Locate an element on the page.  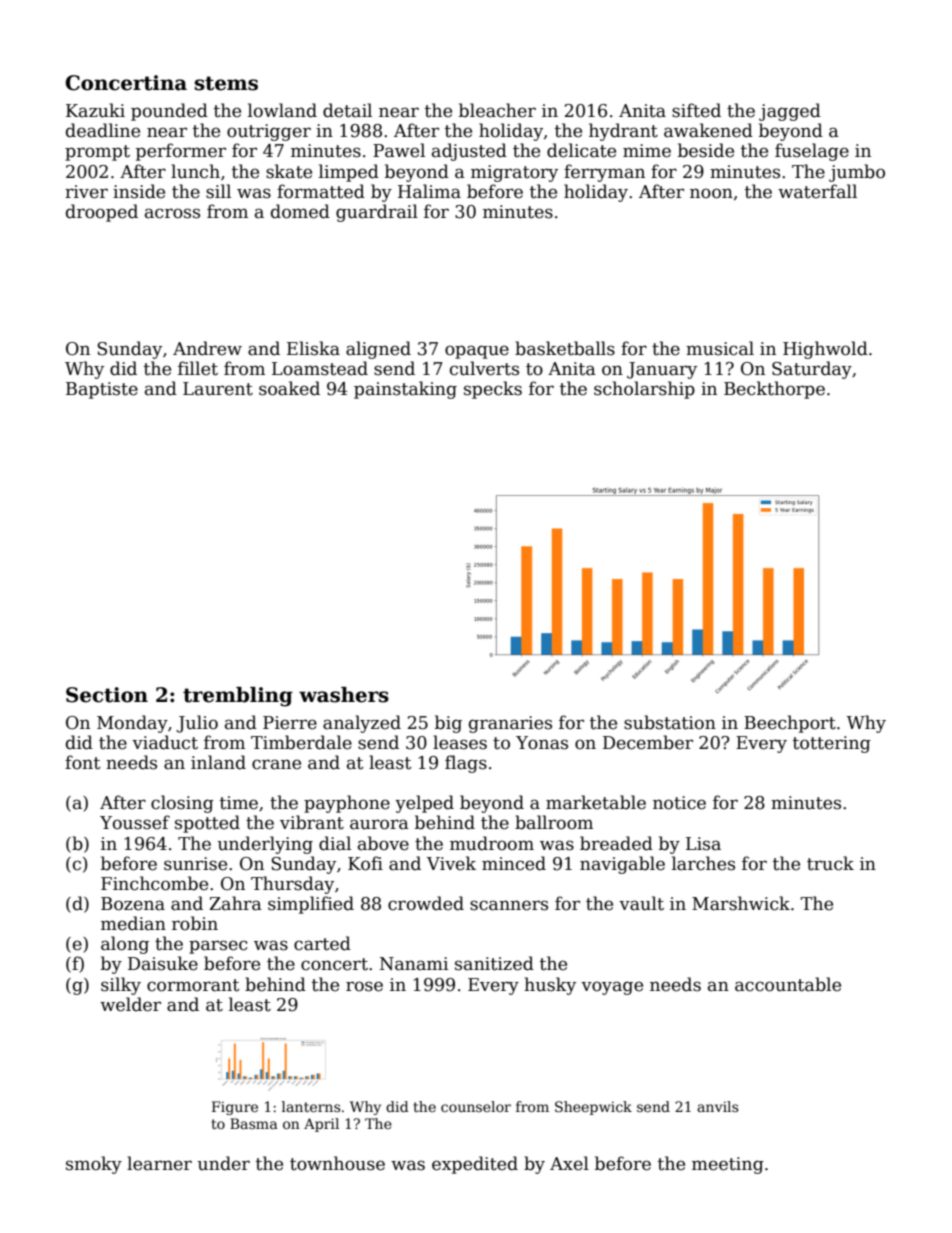
Vivek is located at coordinates (451, 863).
